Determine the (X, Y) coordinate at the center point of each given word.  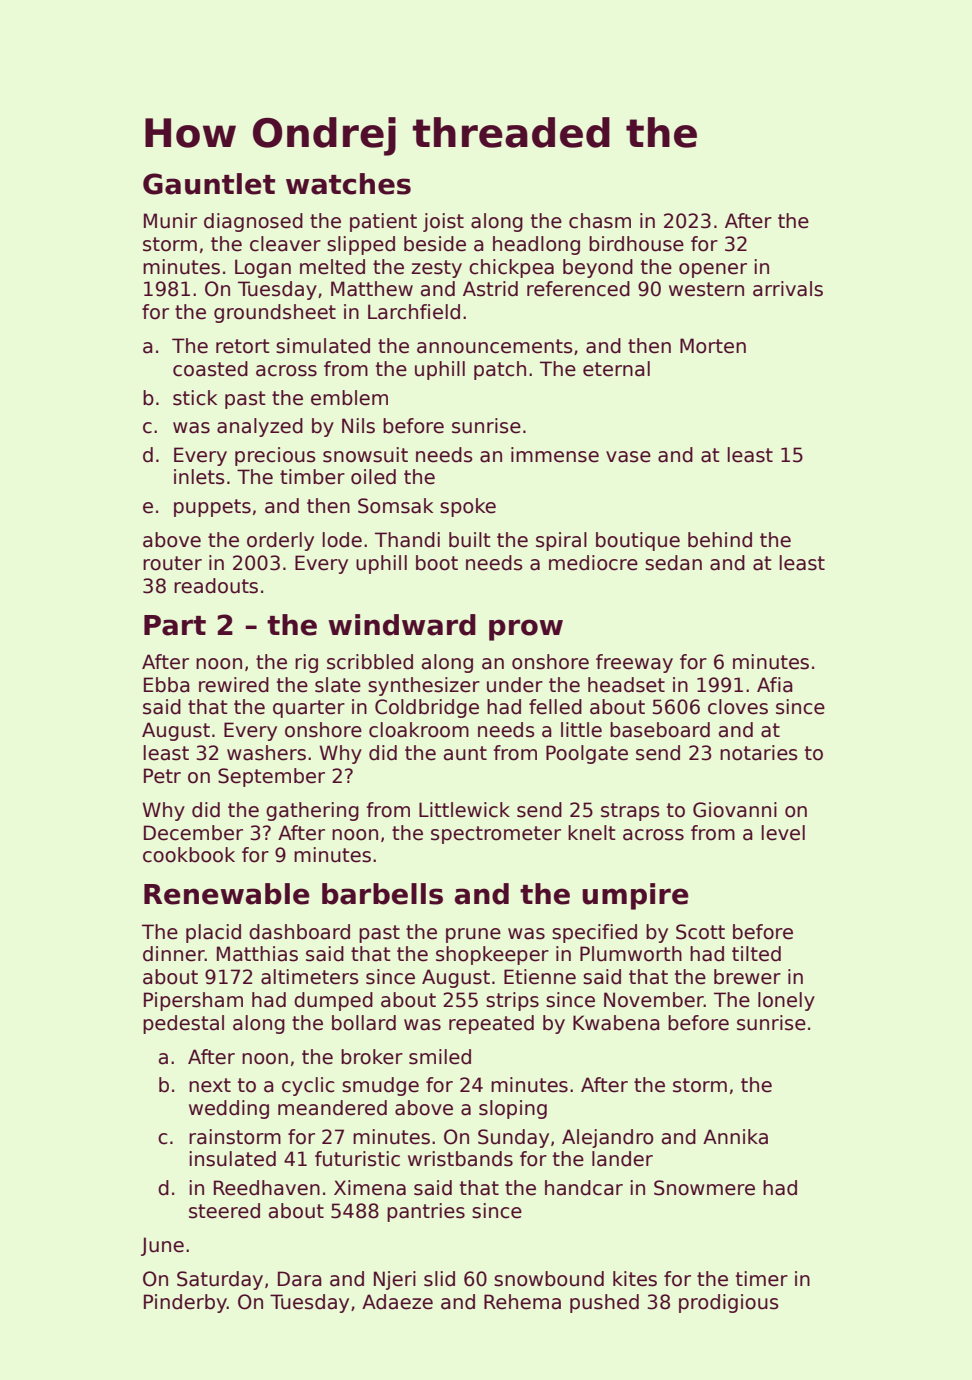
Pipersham (193, 1001)
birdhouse (636, 244)
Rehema (522, 1302)
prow (526, 630)
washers (266, 753)
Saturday (220, 1280)
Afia (775, 685)
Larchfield (414, 312)
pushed (604, 1303)
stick (195, 398)
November (654, 1000)
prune (473, 935)
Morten (713, 346)
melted (332, 267)
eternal (616, 369)
